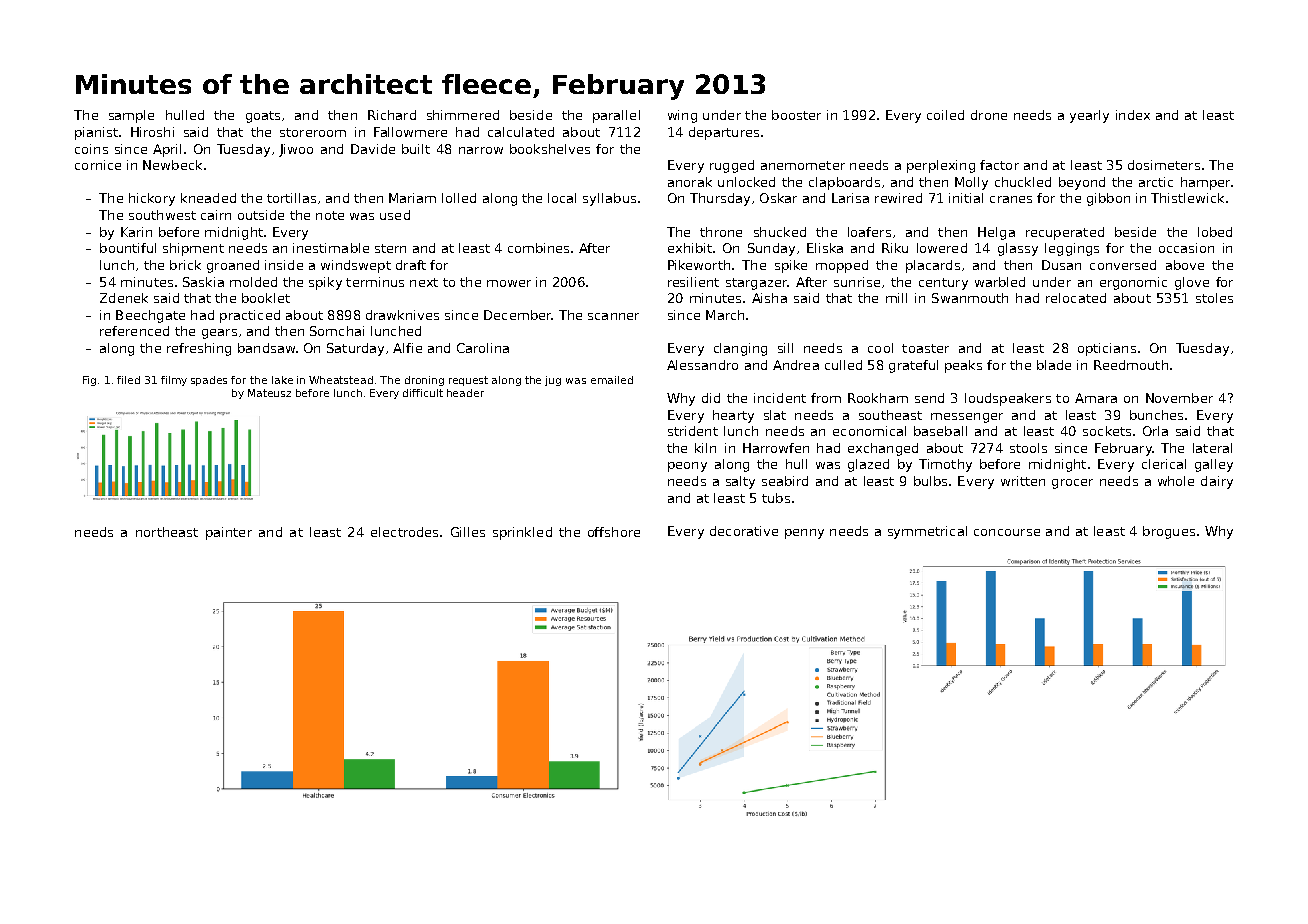 This screenshot has height=924, width=1308. Describe the element at coordinates (1217, 482) in the screenshot. I see `dairy` at that location.
